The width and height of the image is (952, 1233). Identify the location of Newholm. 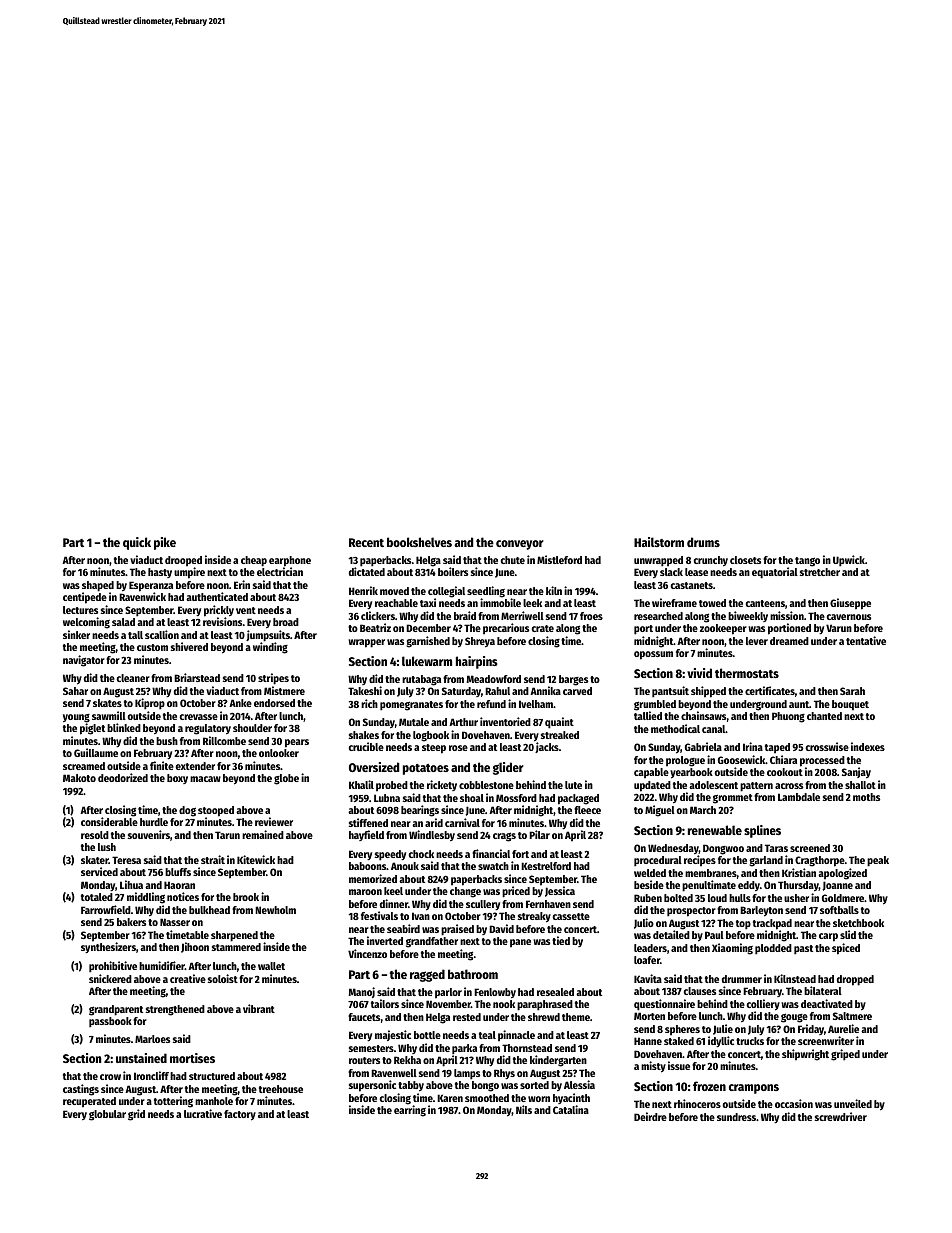
(275, 910).
